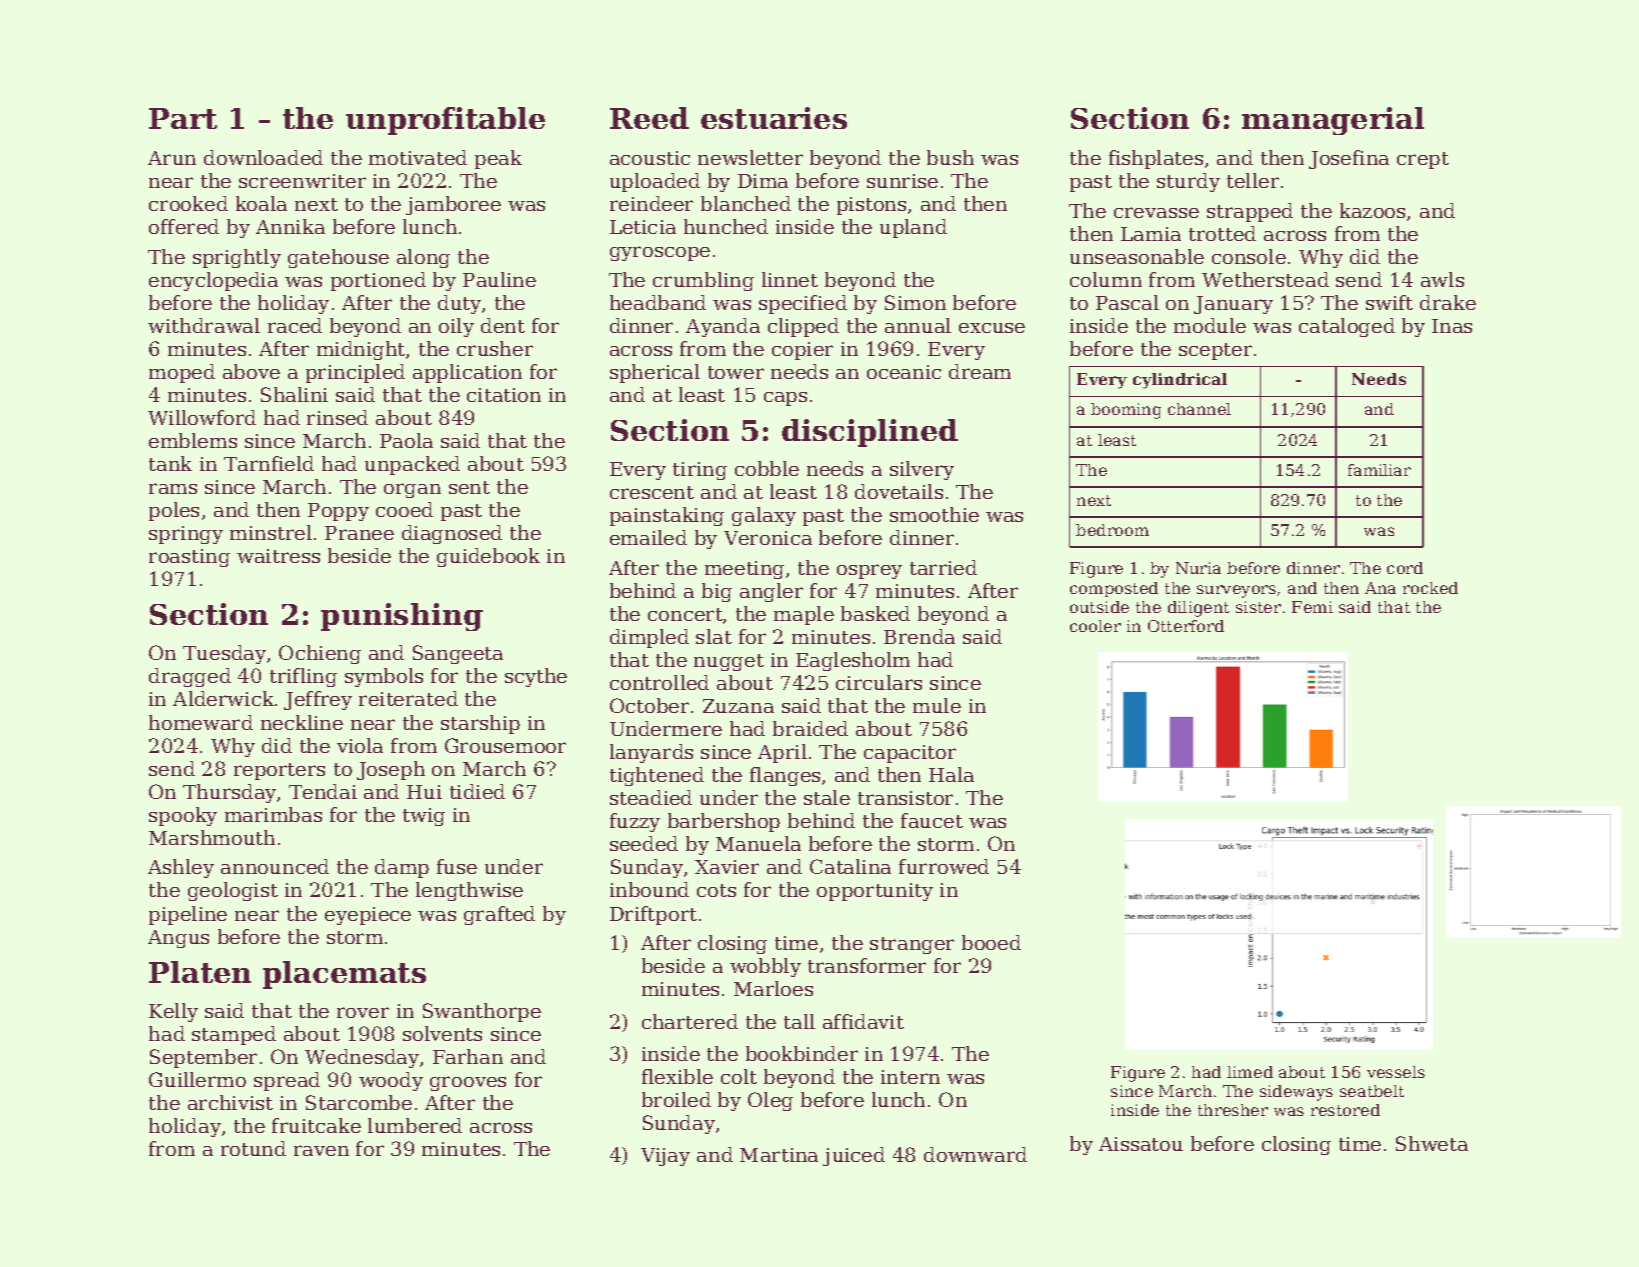  What do you see at coordinates (1379, 470) in the screenshot?
I see `familiar` at bounding box center [1379, 470].
